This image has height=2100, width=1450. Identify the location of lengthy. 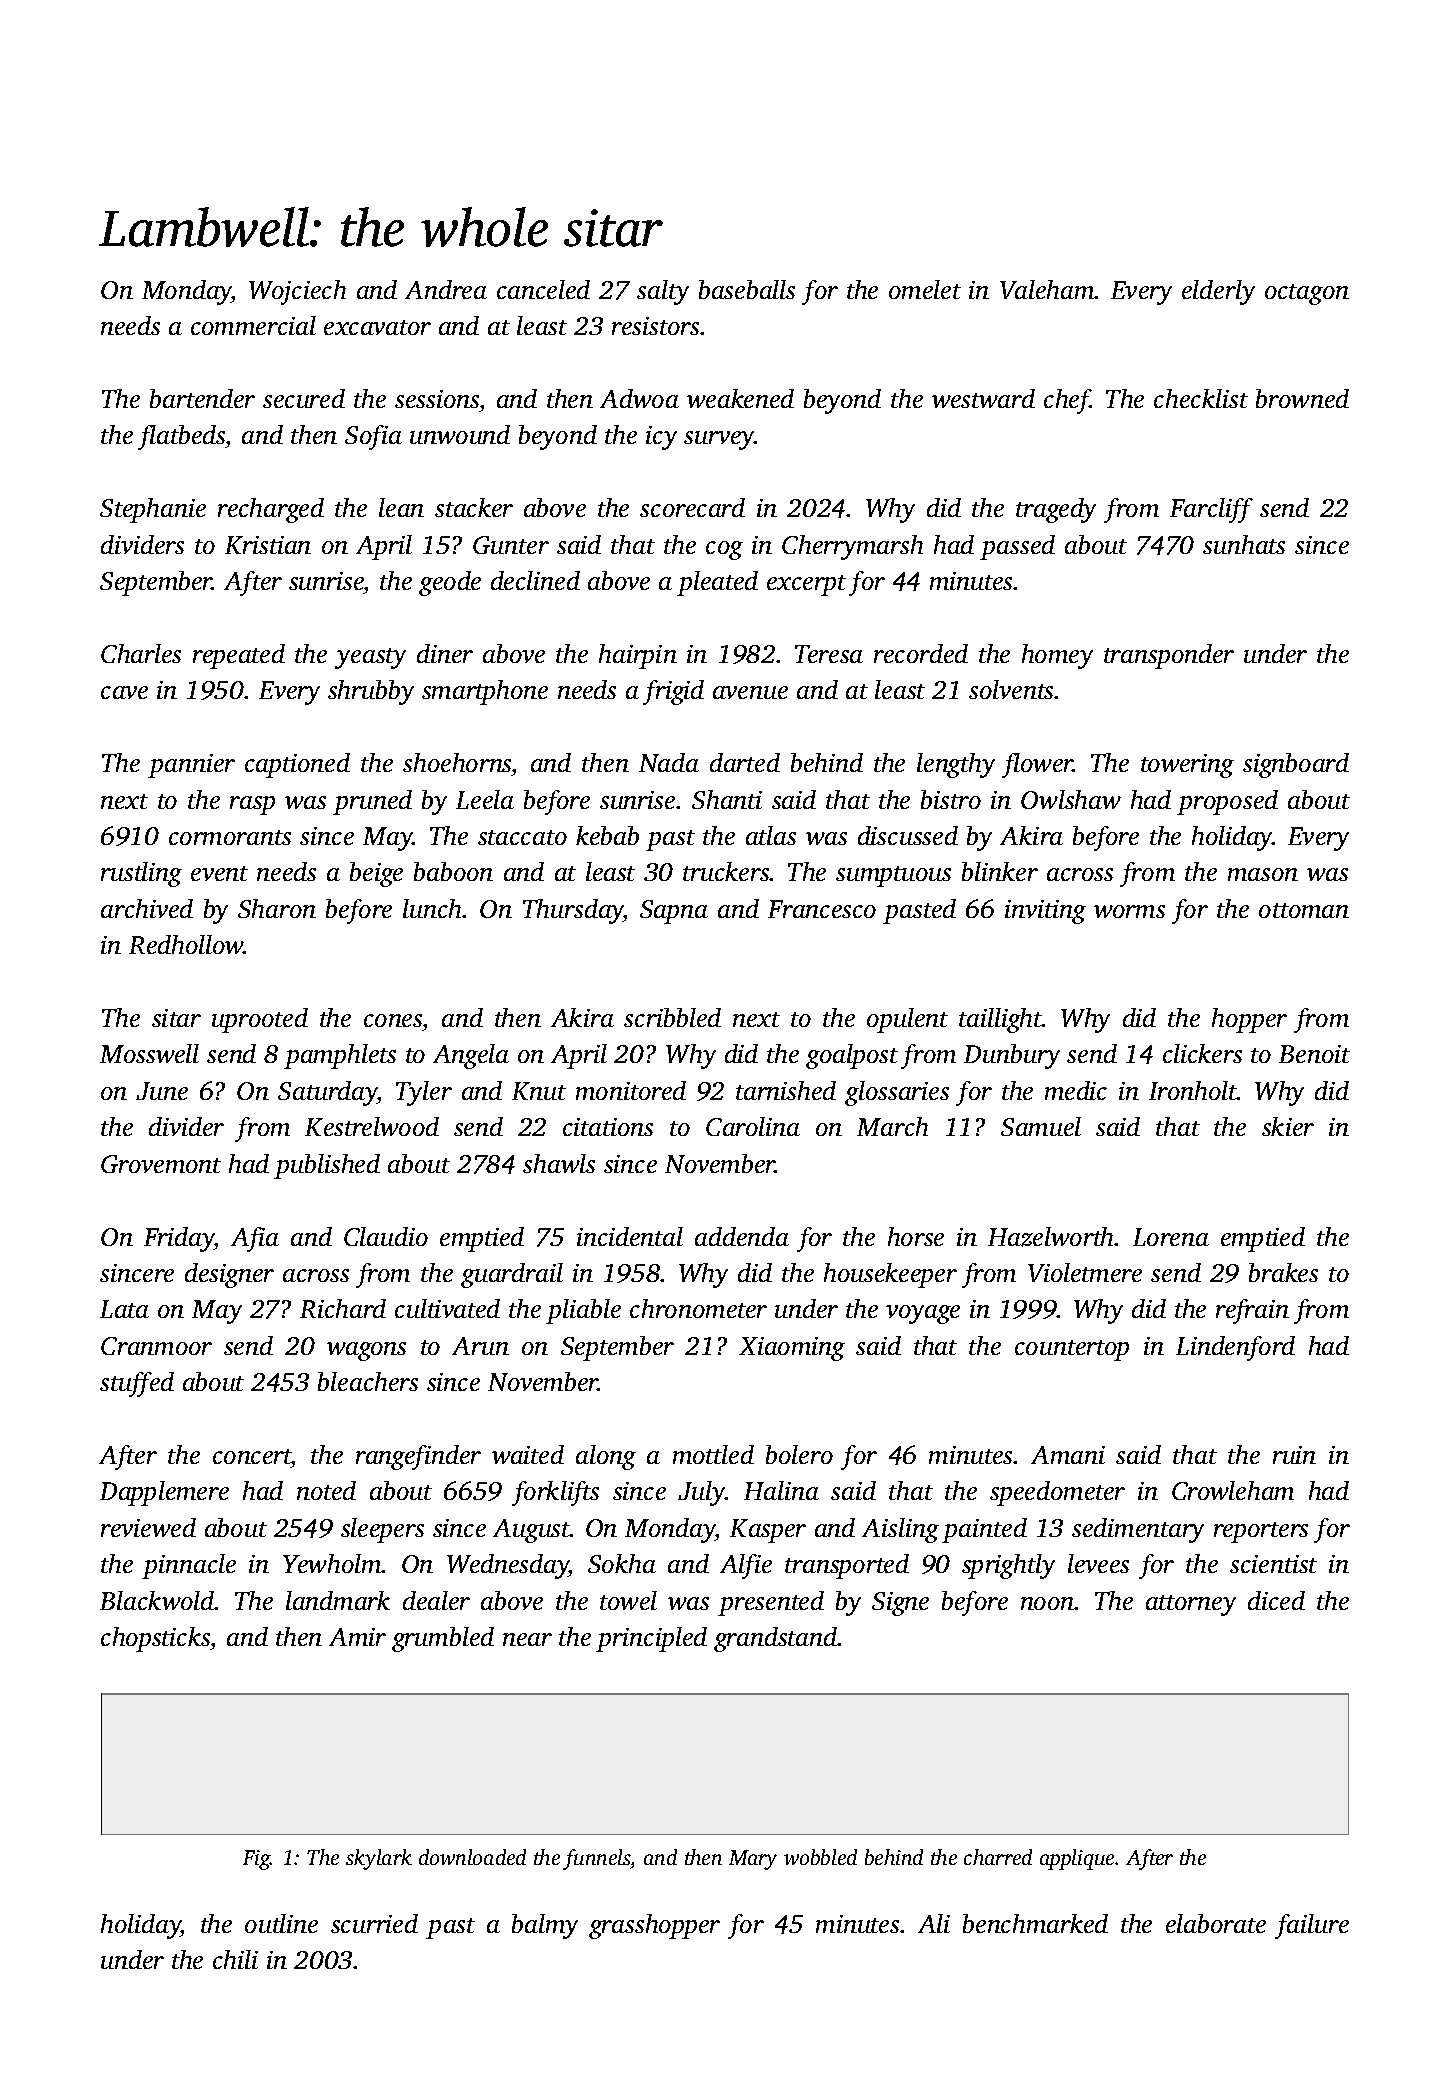
(956, 765).
